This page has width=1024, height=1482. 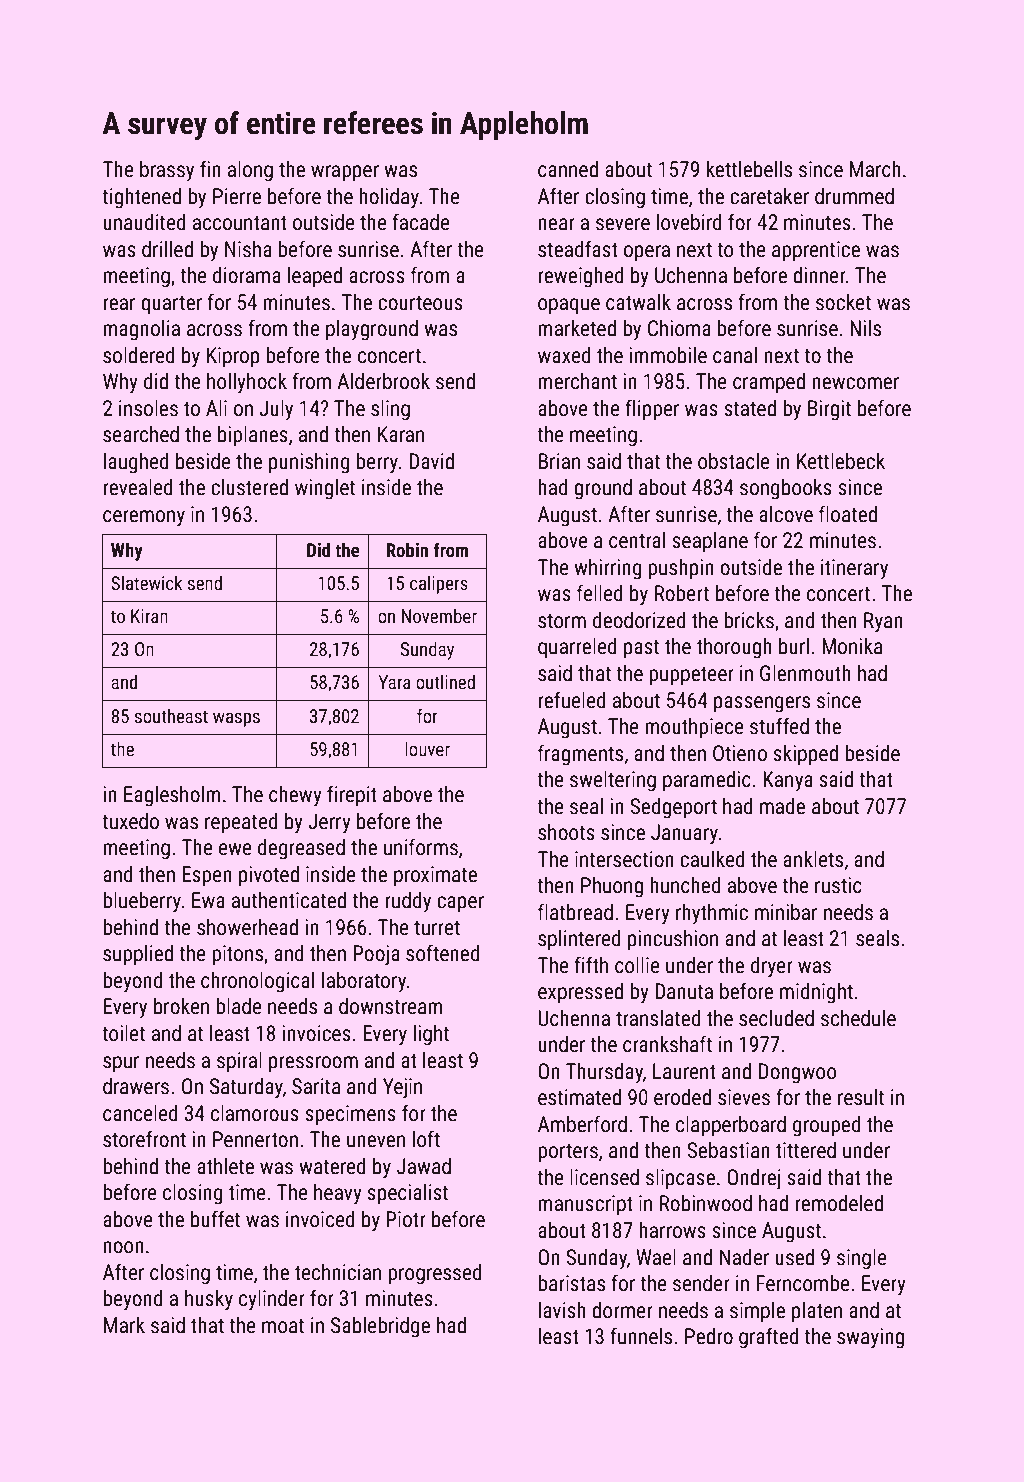 I want to click on canned, so click(x=568, y=169).
